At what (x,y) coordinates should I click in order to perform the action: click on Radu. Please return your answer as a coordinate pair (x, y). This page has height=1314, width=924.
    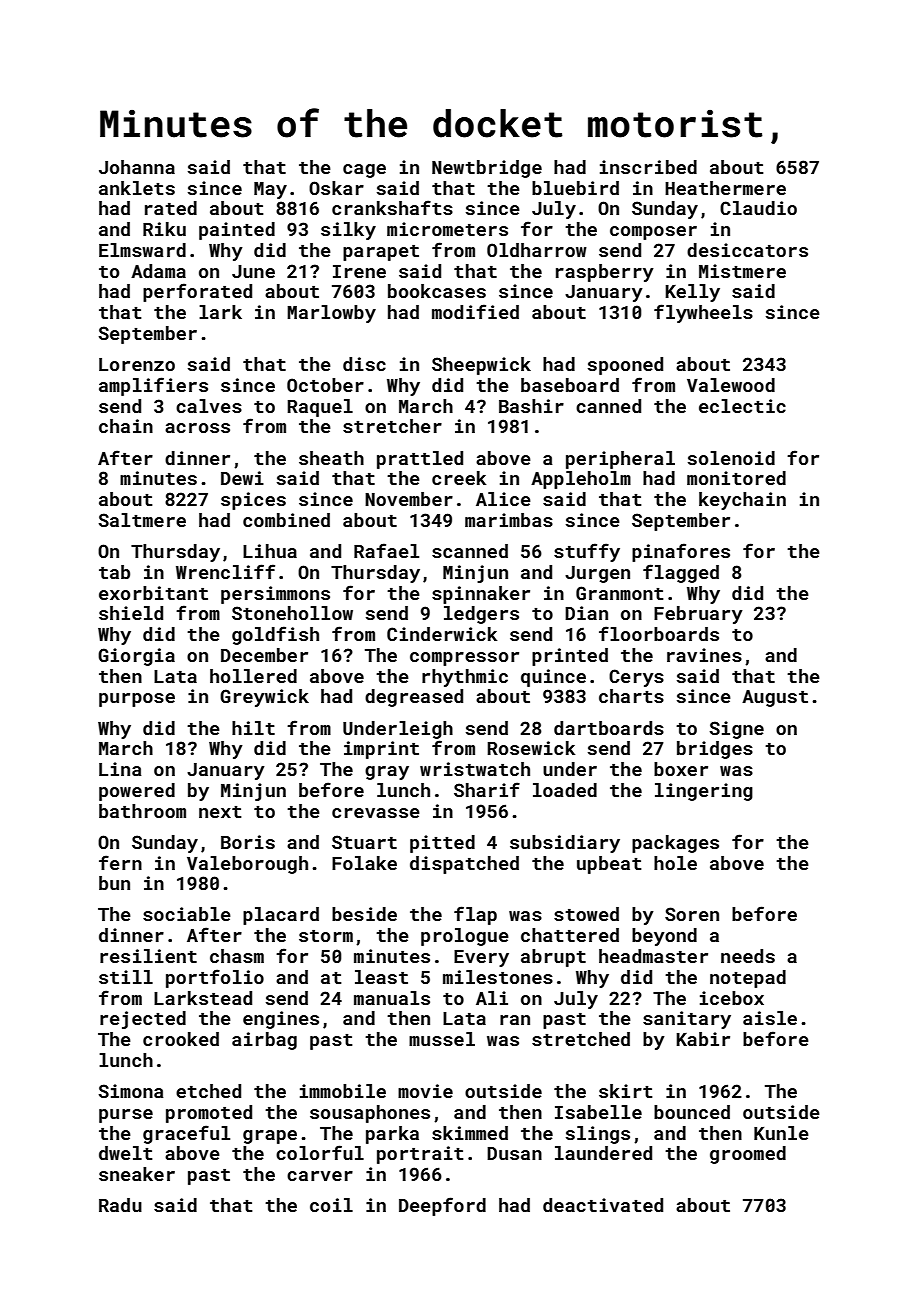
    Looking at the image, I should click on (120, 1205).
